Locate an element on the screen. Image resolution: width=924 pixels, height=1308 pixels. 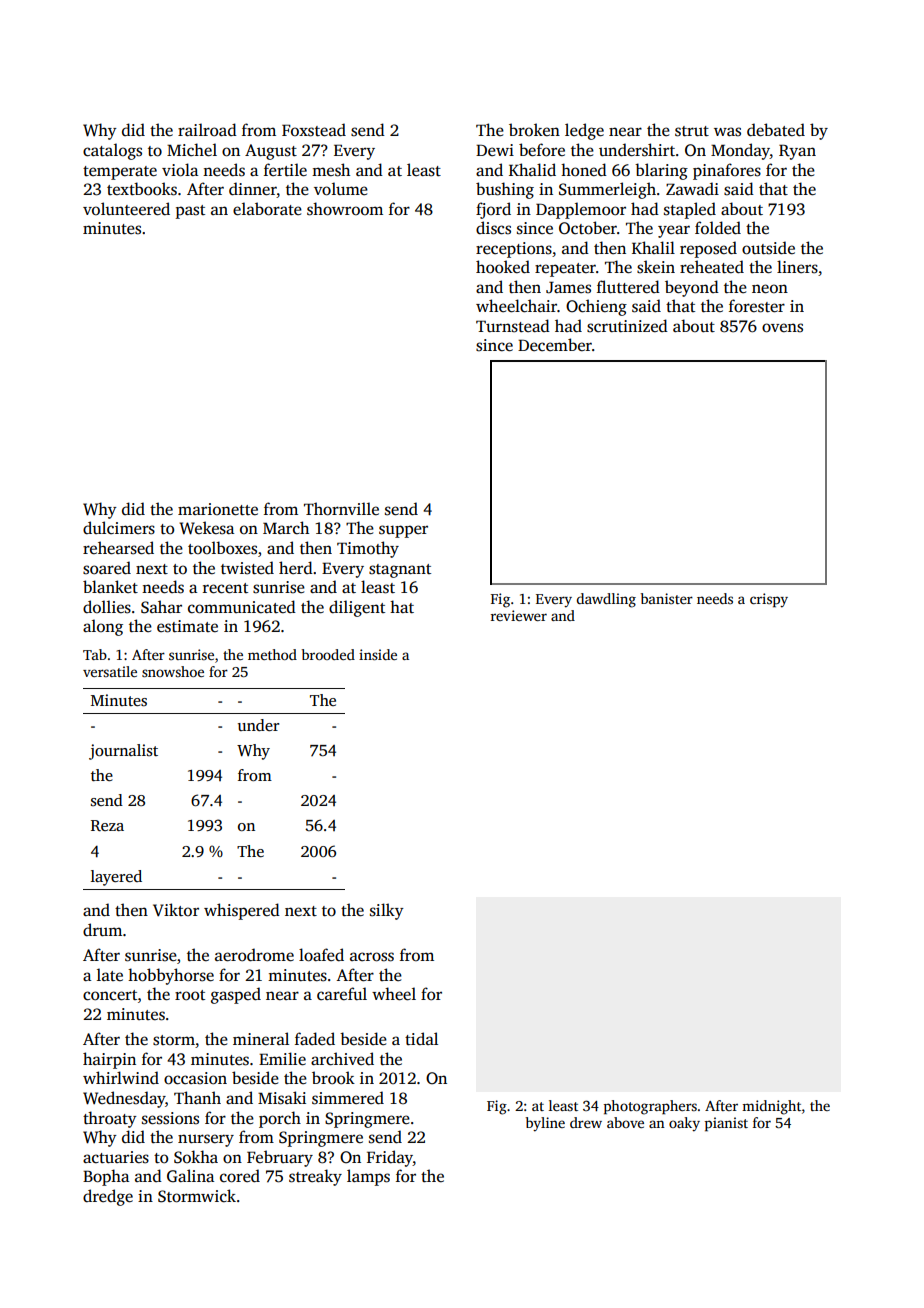
oaky is located at coordinates (684, 1124).
